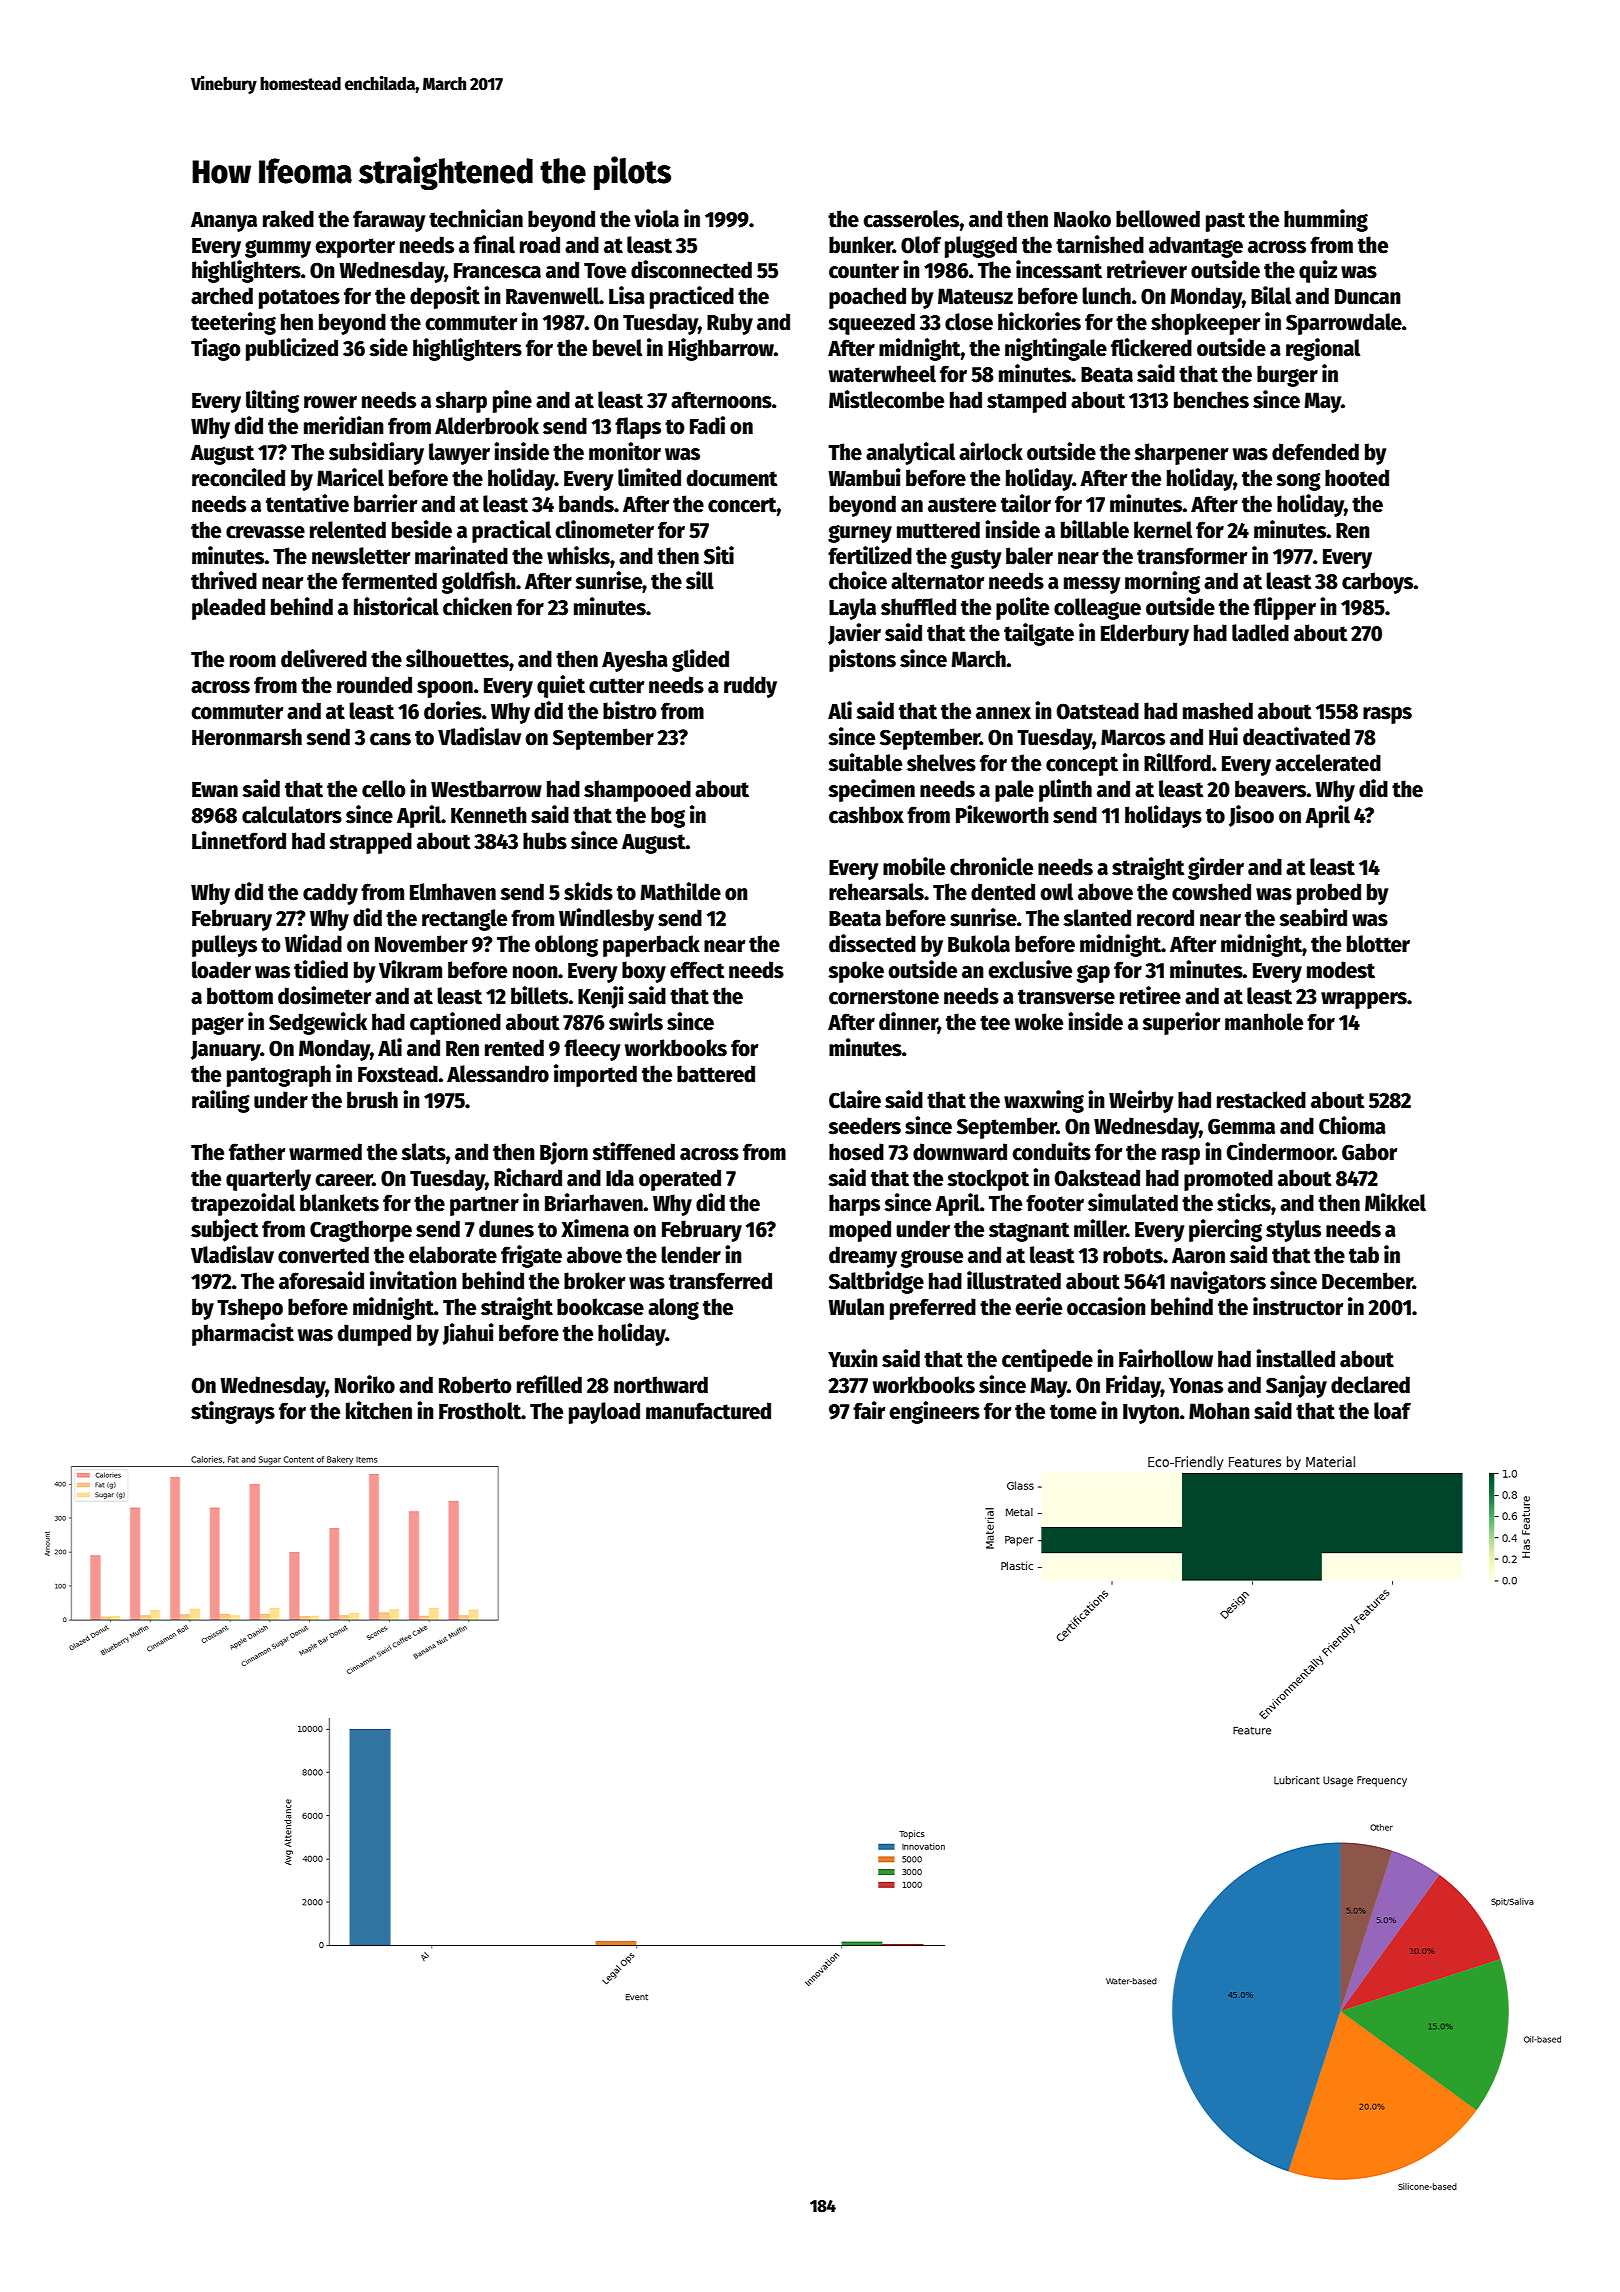  I want to click on pulleys, so click(224, 946).
